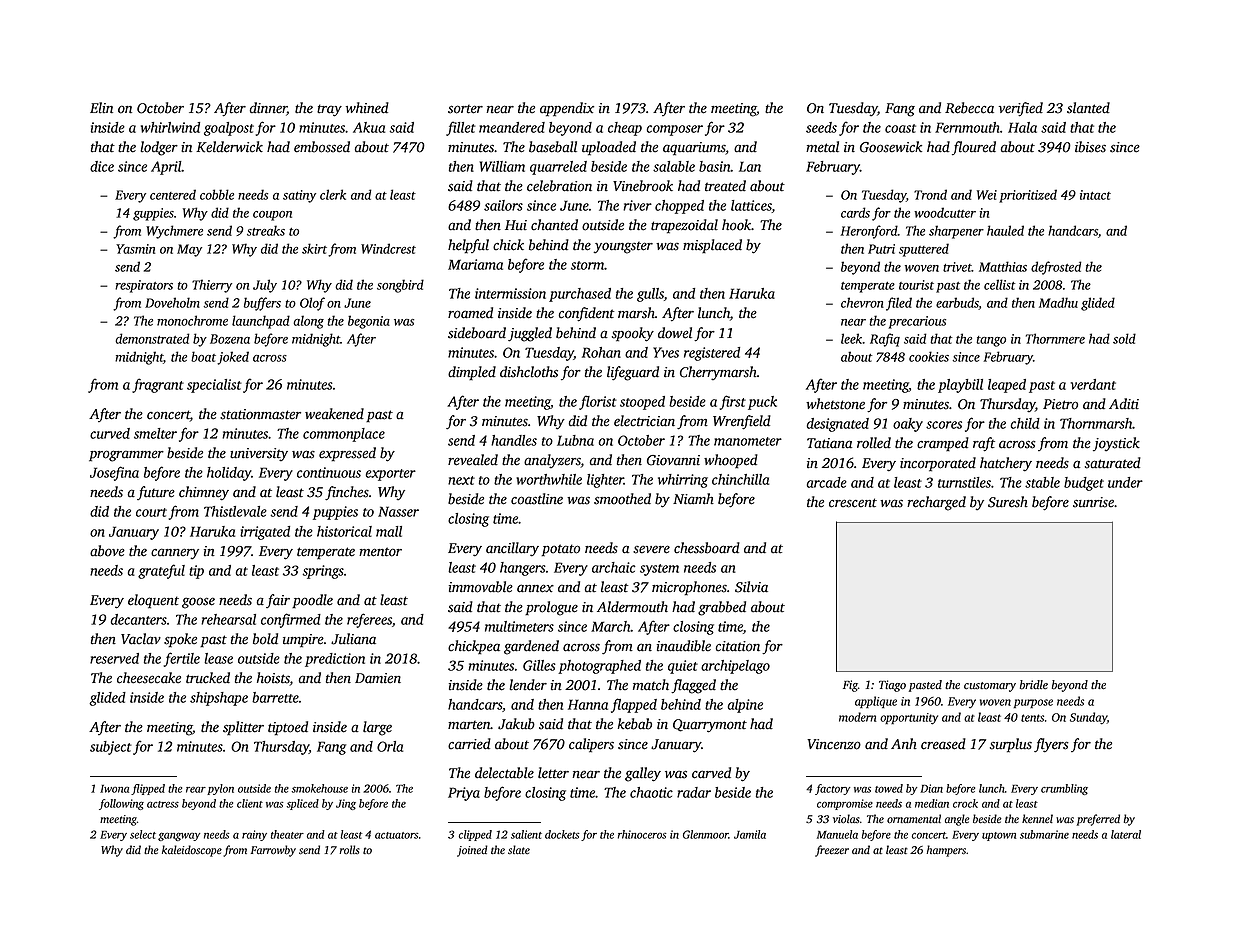 The width and height of the image is (1233, 952). Describe the element at coordinates (1093, 502) in the image. I see `sunrise` at that location.
